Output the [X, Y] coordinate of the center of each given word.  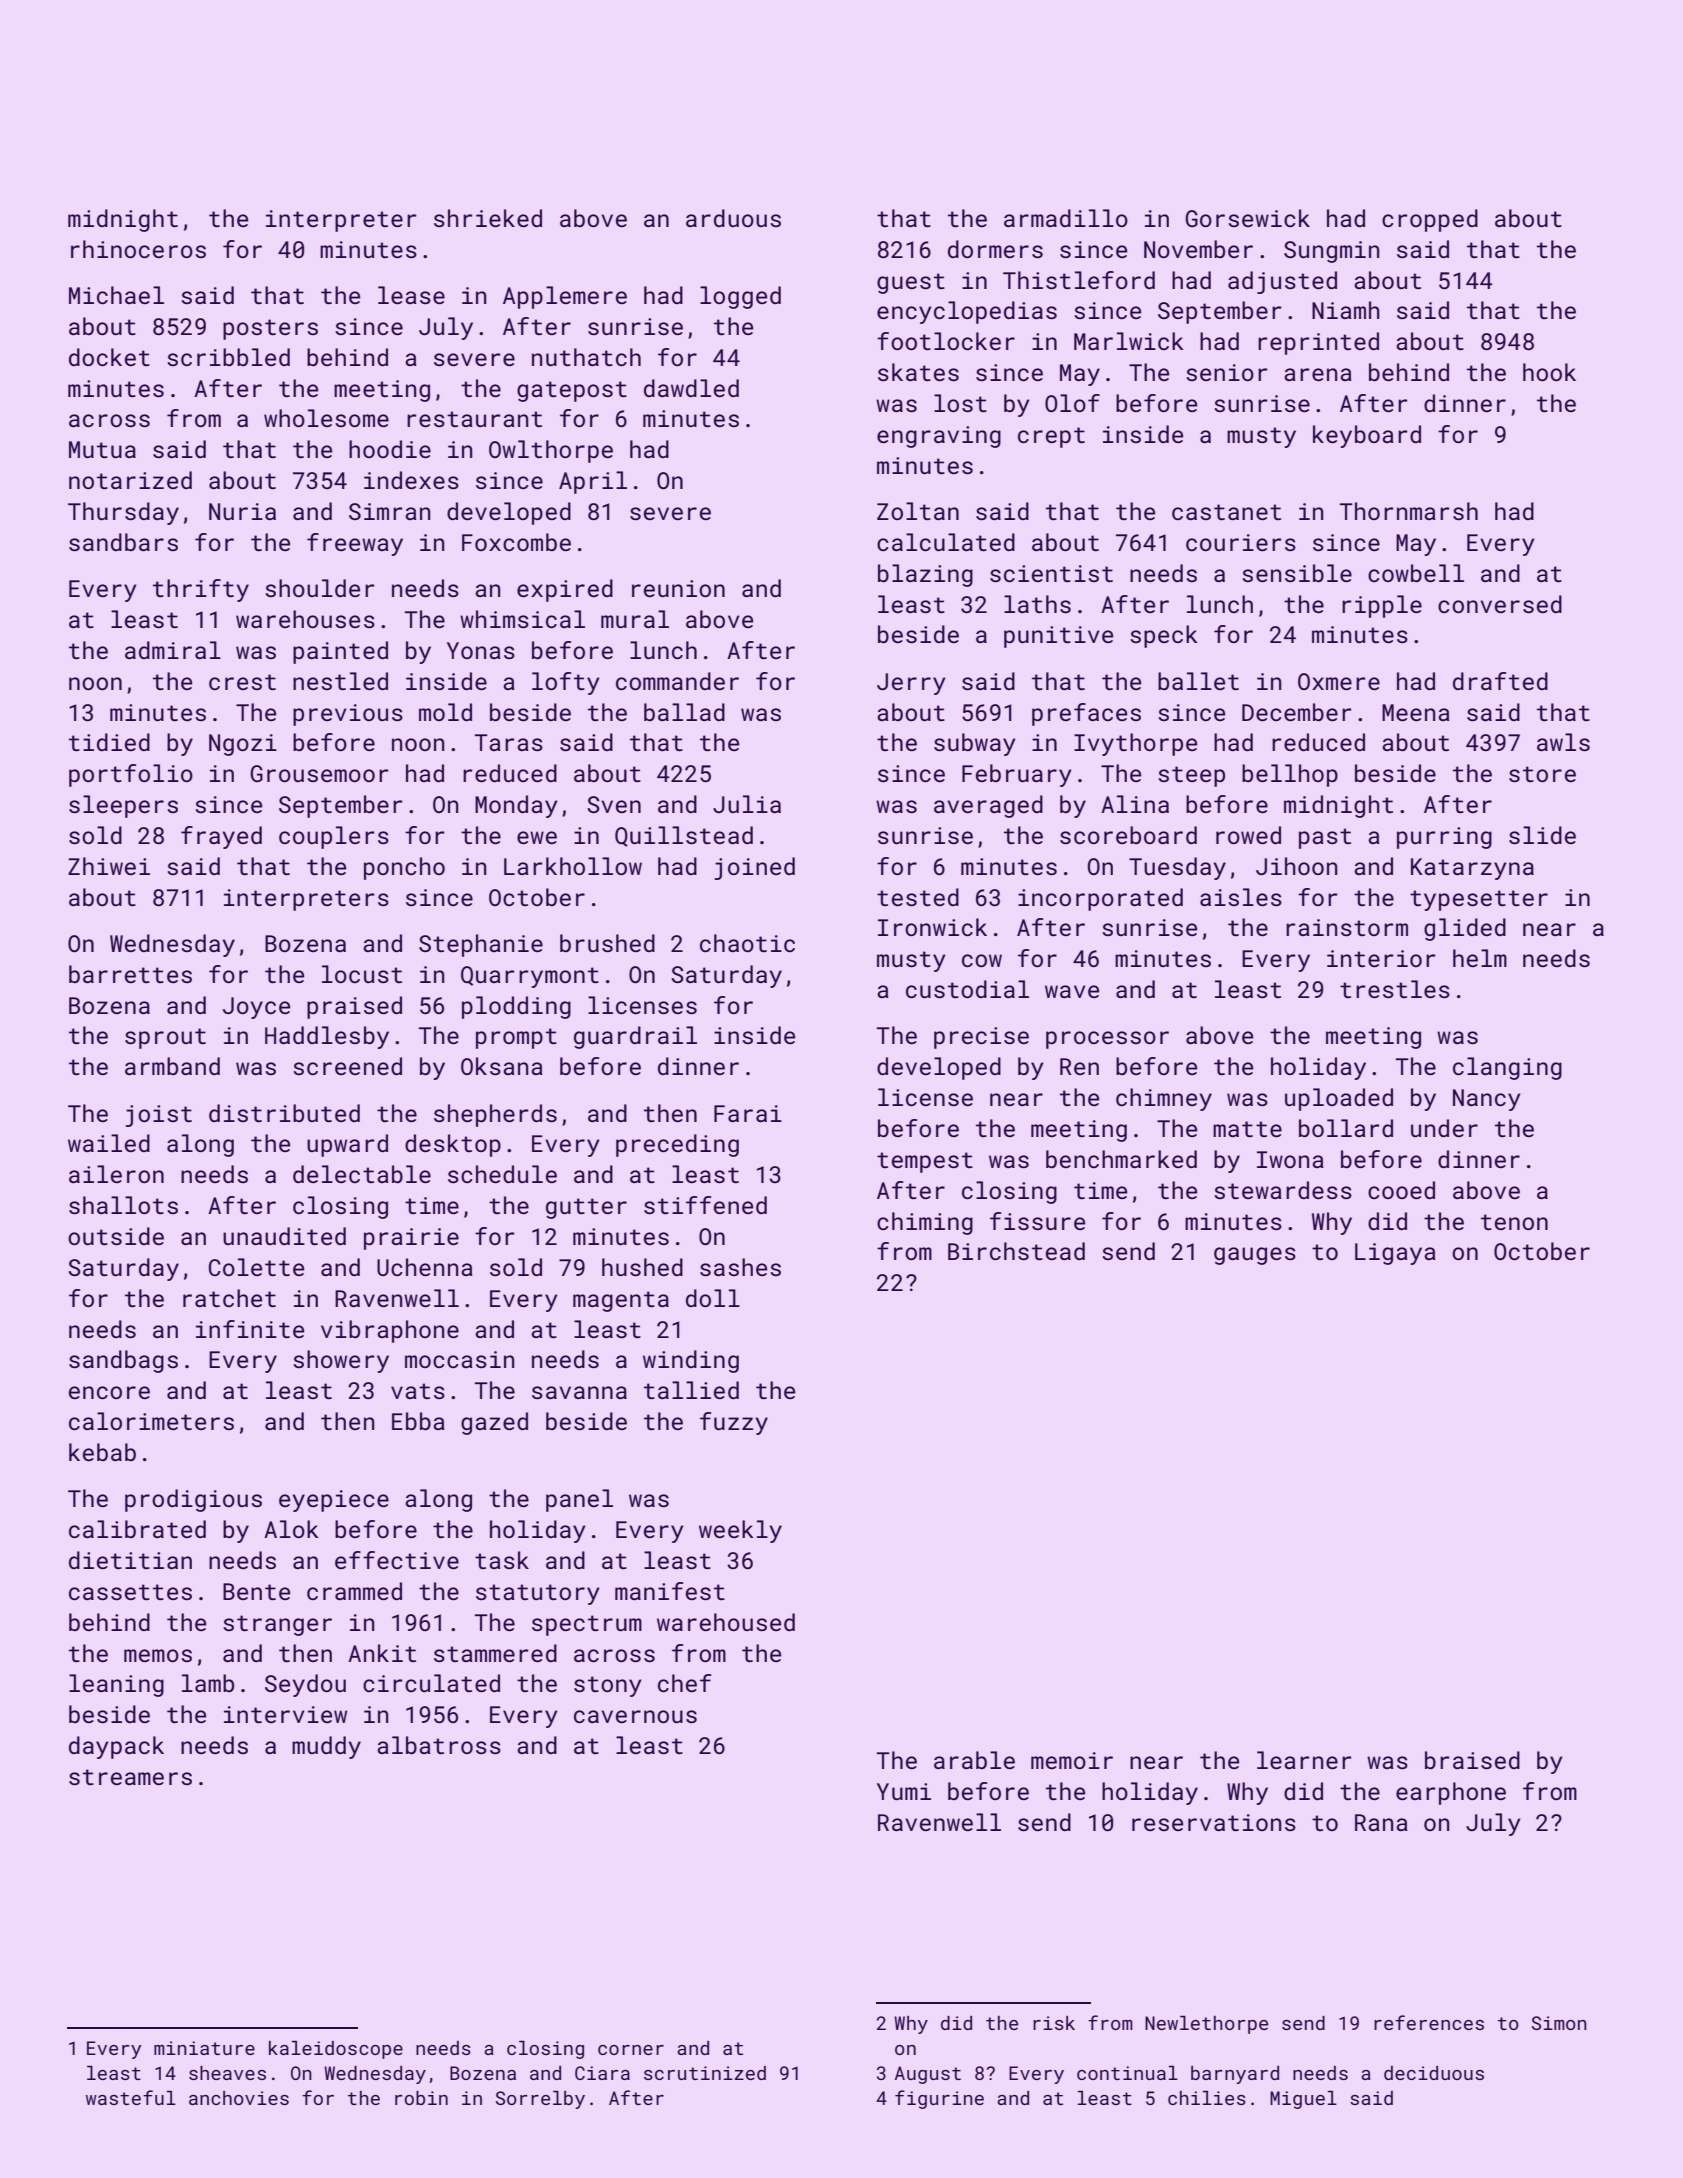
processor [1107, 1040]
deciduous [1434, 2073]
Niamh [1346, 310]
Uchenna [425, 1267]
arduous [733, 218]
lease [411, 295]
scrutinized [705, 2073]
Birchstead [1016, 1251]
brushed [607, 943]
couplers [334, 837]
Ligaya [1395, 1254]
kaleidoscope [336, 2050]
